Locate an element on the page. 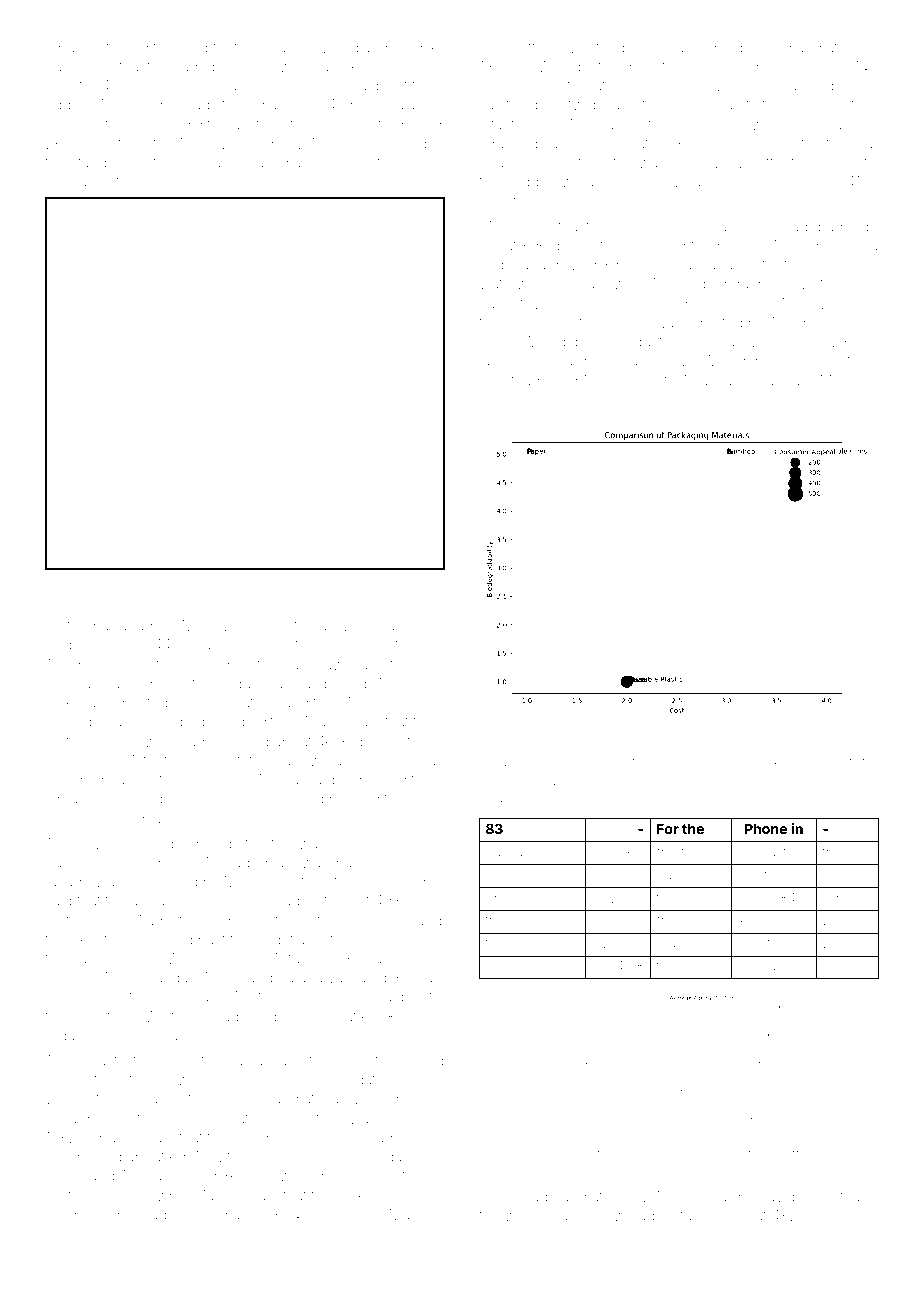 The height and width of the image is (1308, 924). Wrenfield is located at coordinates (198, 958).
